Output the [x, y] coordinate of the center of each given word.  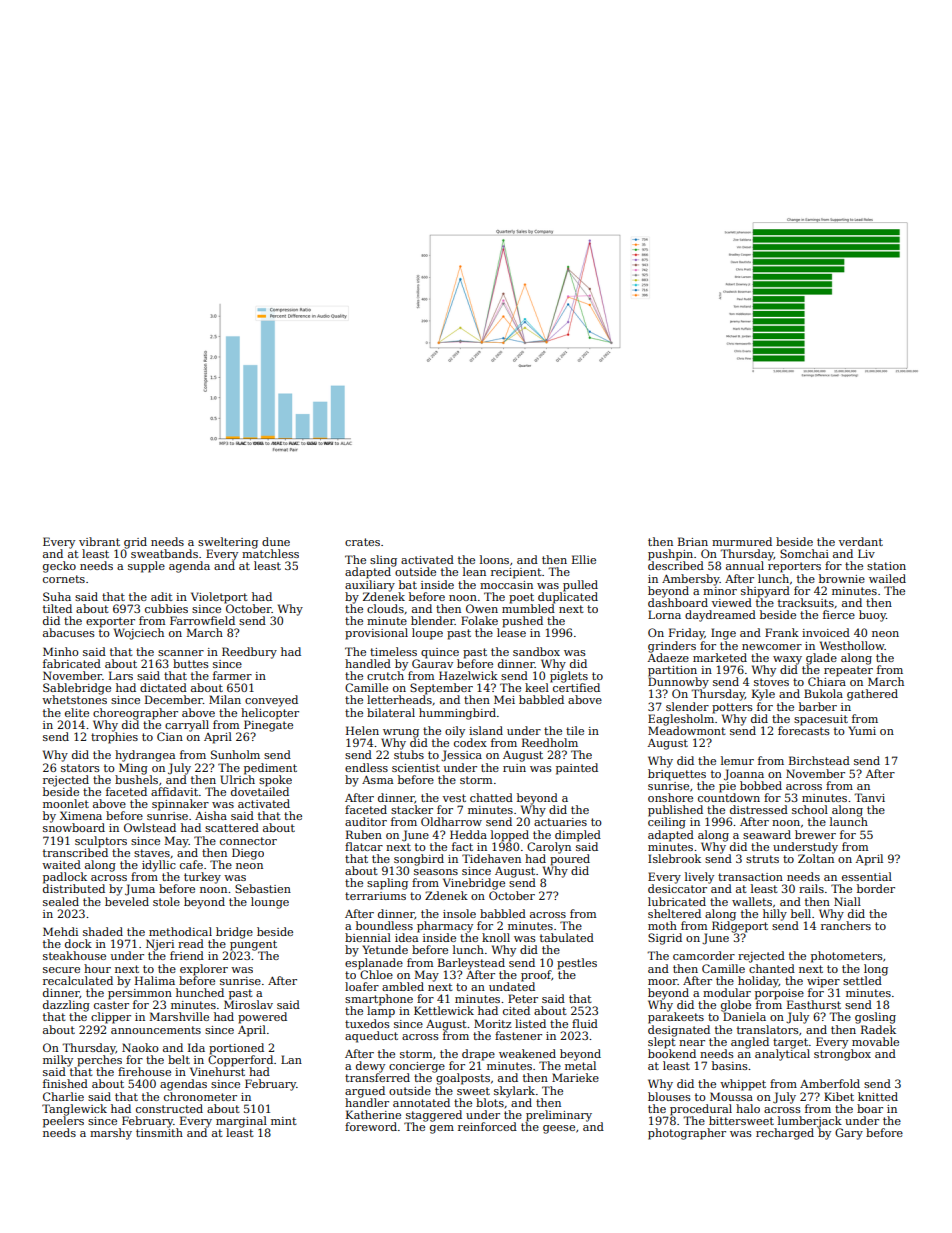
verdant [861, 541]
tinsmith [159, 1132]
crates [362, 542]
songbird [419, 860]
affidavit [174, 791]
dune [276, 541]
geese [559, 1129]
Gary [849, 1134]
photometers [847, 957]
